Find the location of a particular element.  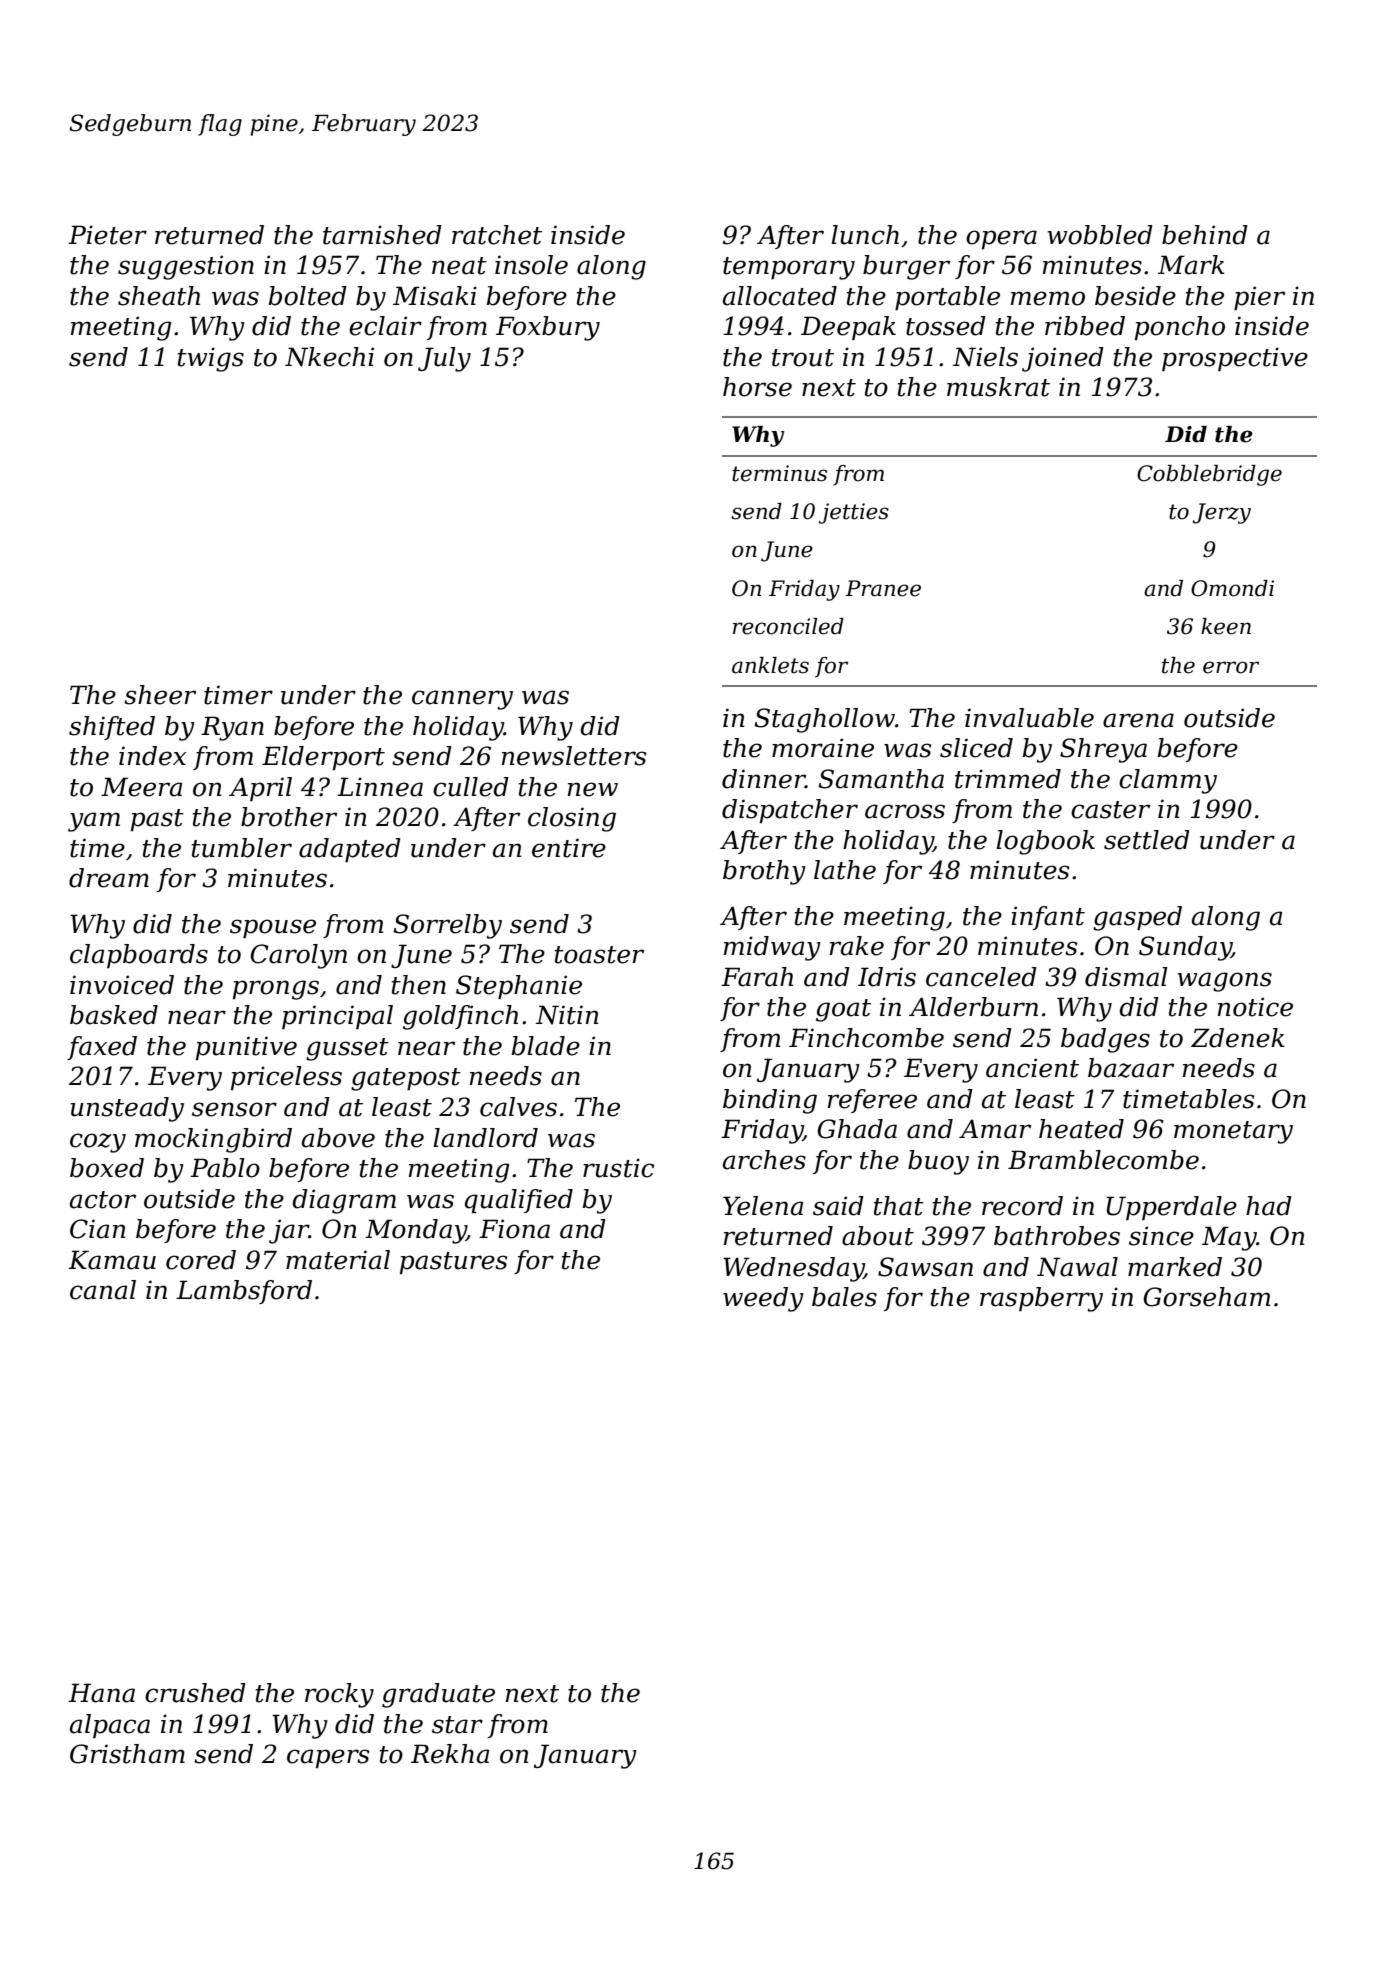

Sunday is located at coordinates (1185, 948).
